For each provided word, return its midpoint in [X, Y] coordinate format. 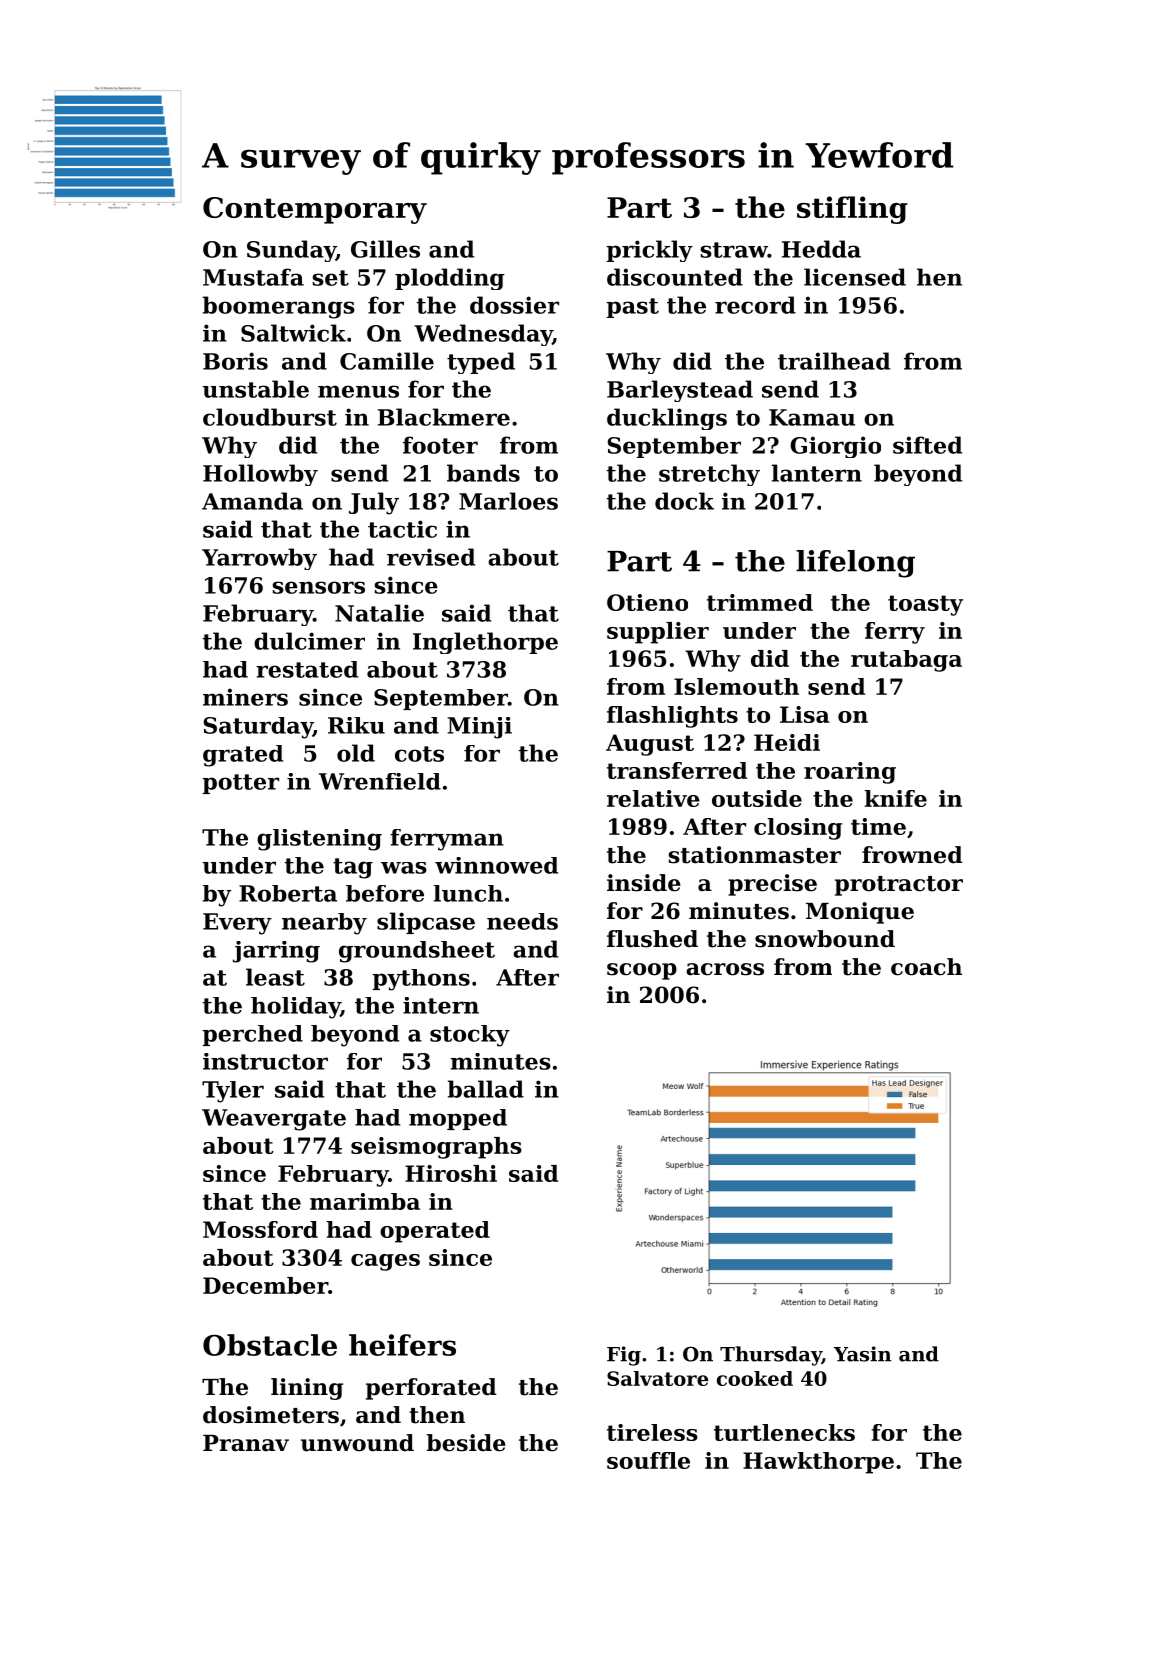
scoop [642, 971]
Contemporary [315, 210]
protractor [899, 886]
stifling [852, 210]
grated [243, 756]
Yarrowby [259, 559]
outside [757, 798]
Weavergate [274, 1120]
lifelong [855, 564]
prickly [650, 251]
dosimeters [271, 1415]
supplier [658, 633]
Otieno [647, 602]
